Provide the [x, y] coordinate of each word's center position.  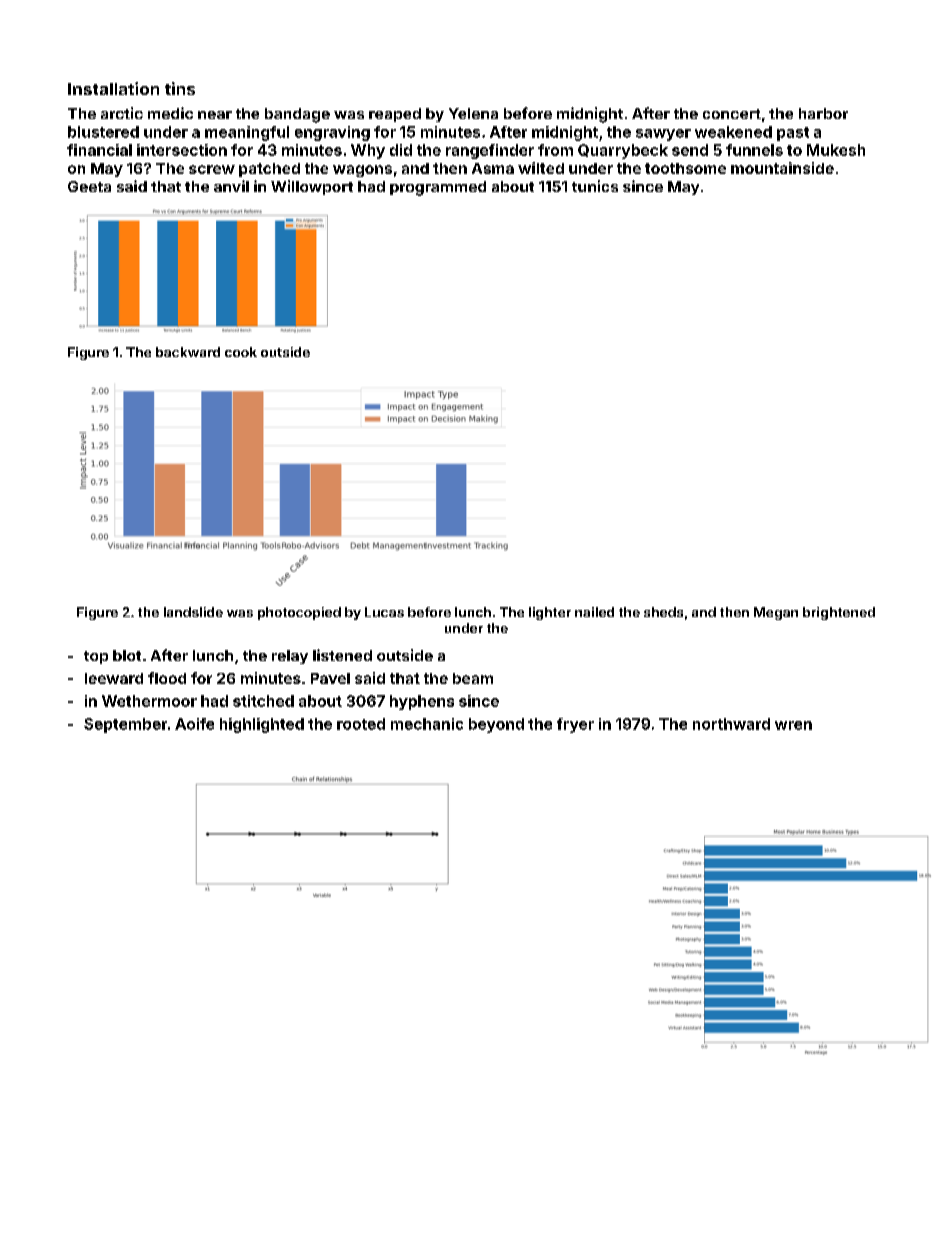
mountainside [782, 168]
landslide [193, 612]
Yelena [473, 113]
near [215, 115]
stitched [263, 701]
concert [732, 114]
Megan [776, 613]
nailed [594, 612]
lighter [550, 613]
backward [188, 352]
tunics [595, 186]
